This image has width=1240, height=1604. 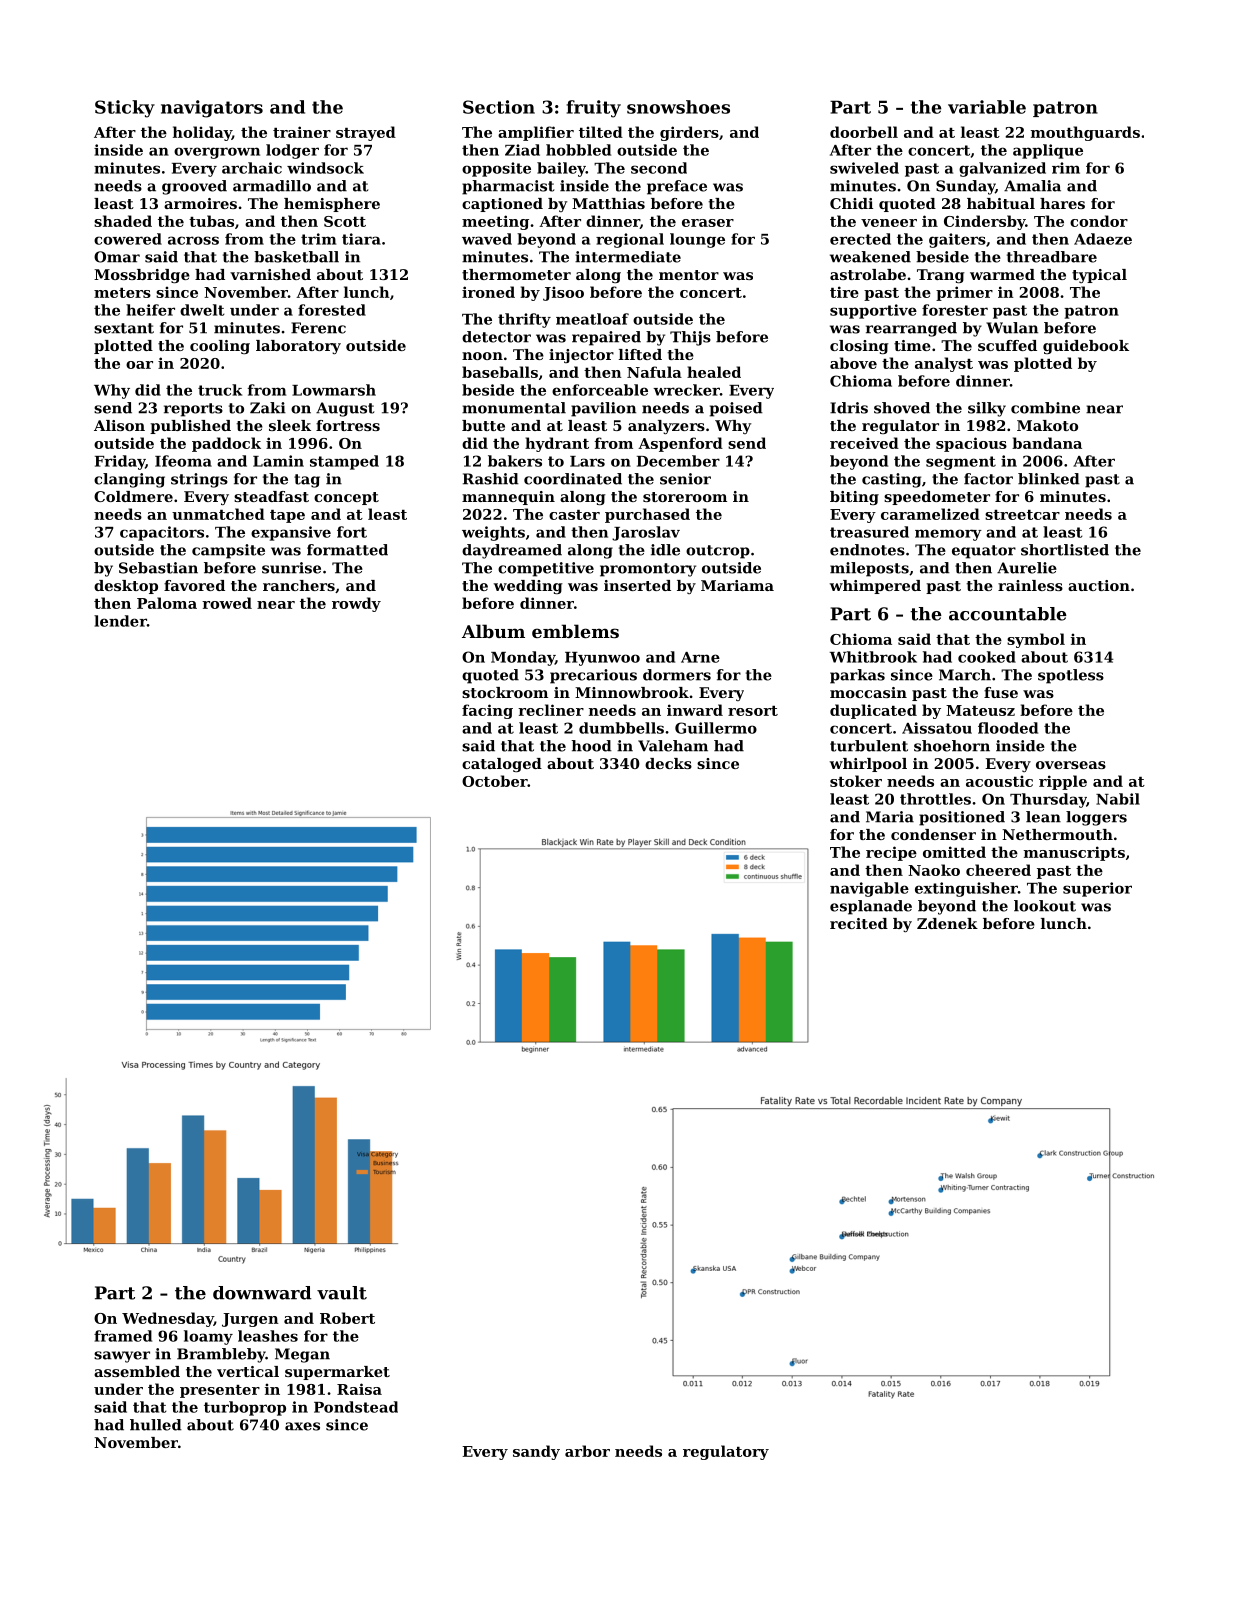 I want to click on thermometer, so click(x=516, y=274).
